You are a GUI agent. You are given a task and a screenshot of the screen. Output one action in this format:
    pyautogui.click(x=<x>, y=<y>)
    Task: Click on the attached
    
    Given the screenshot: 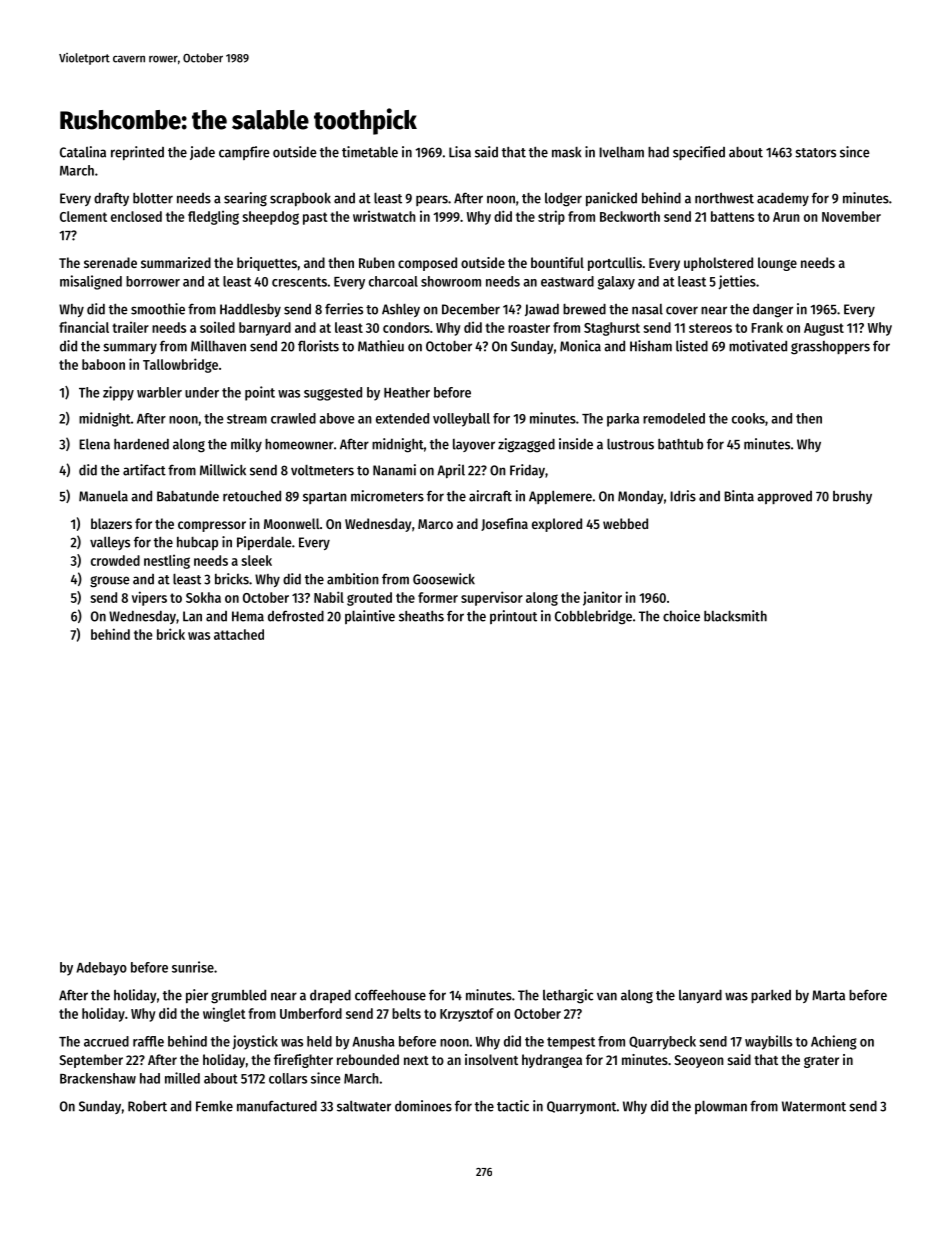 What is the action you would take?
    pyautogui.click(x=239, y=634)
